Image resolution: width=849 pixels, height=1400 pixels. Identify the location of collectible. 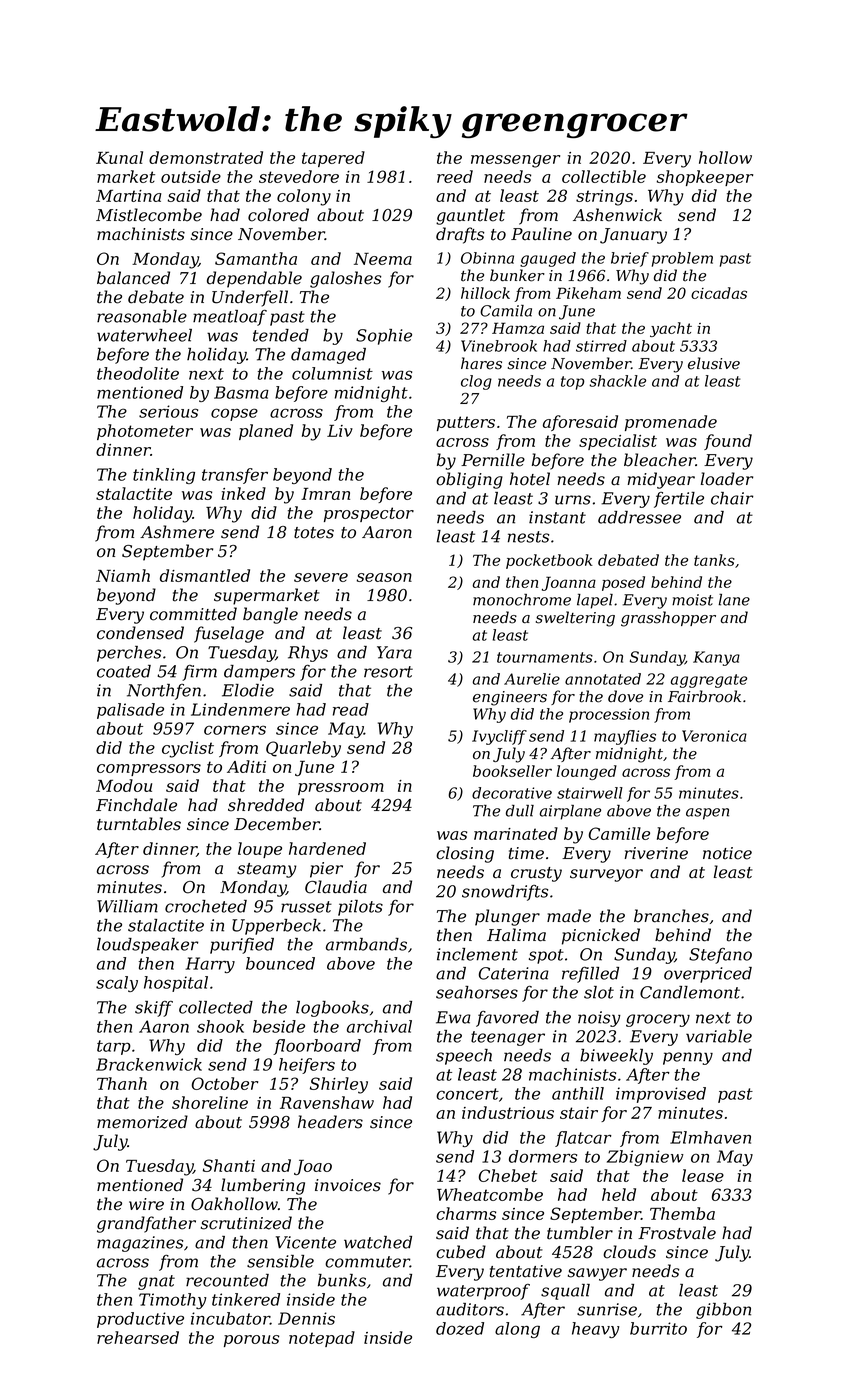
(604, 176).
